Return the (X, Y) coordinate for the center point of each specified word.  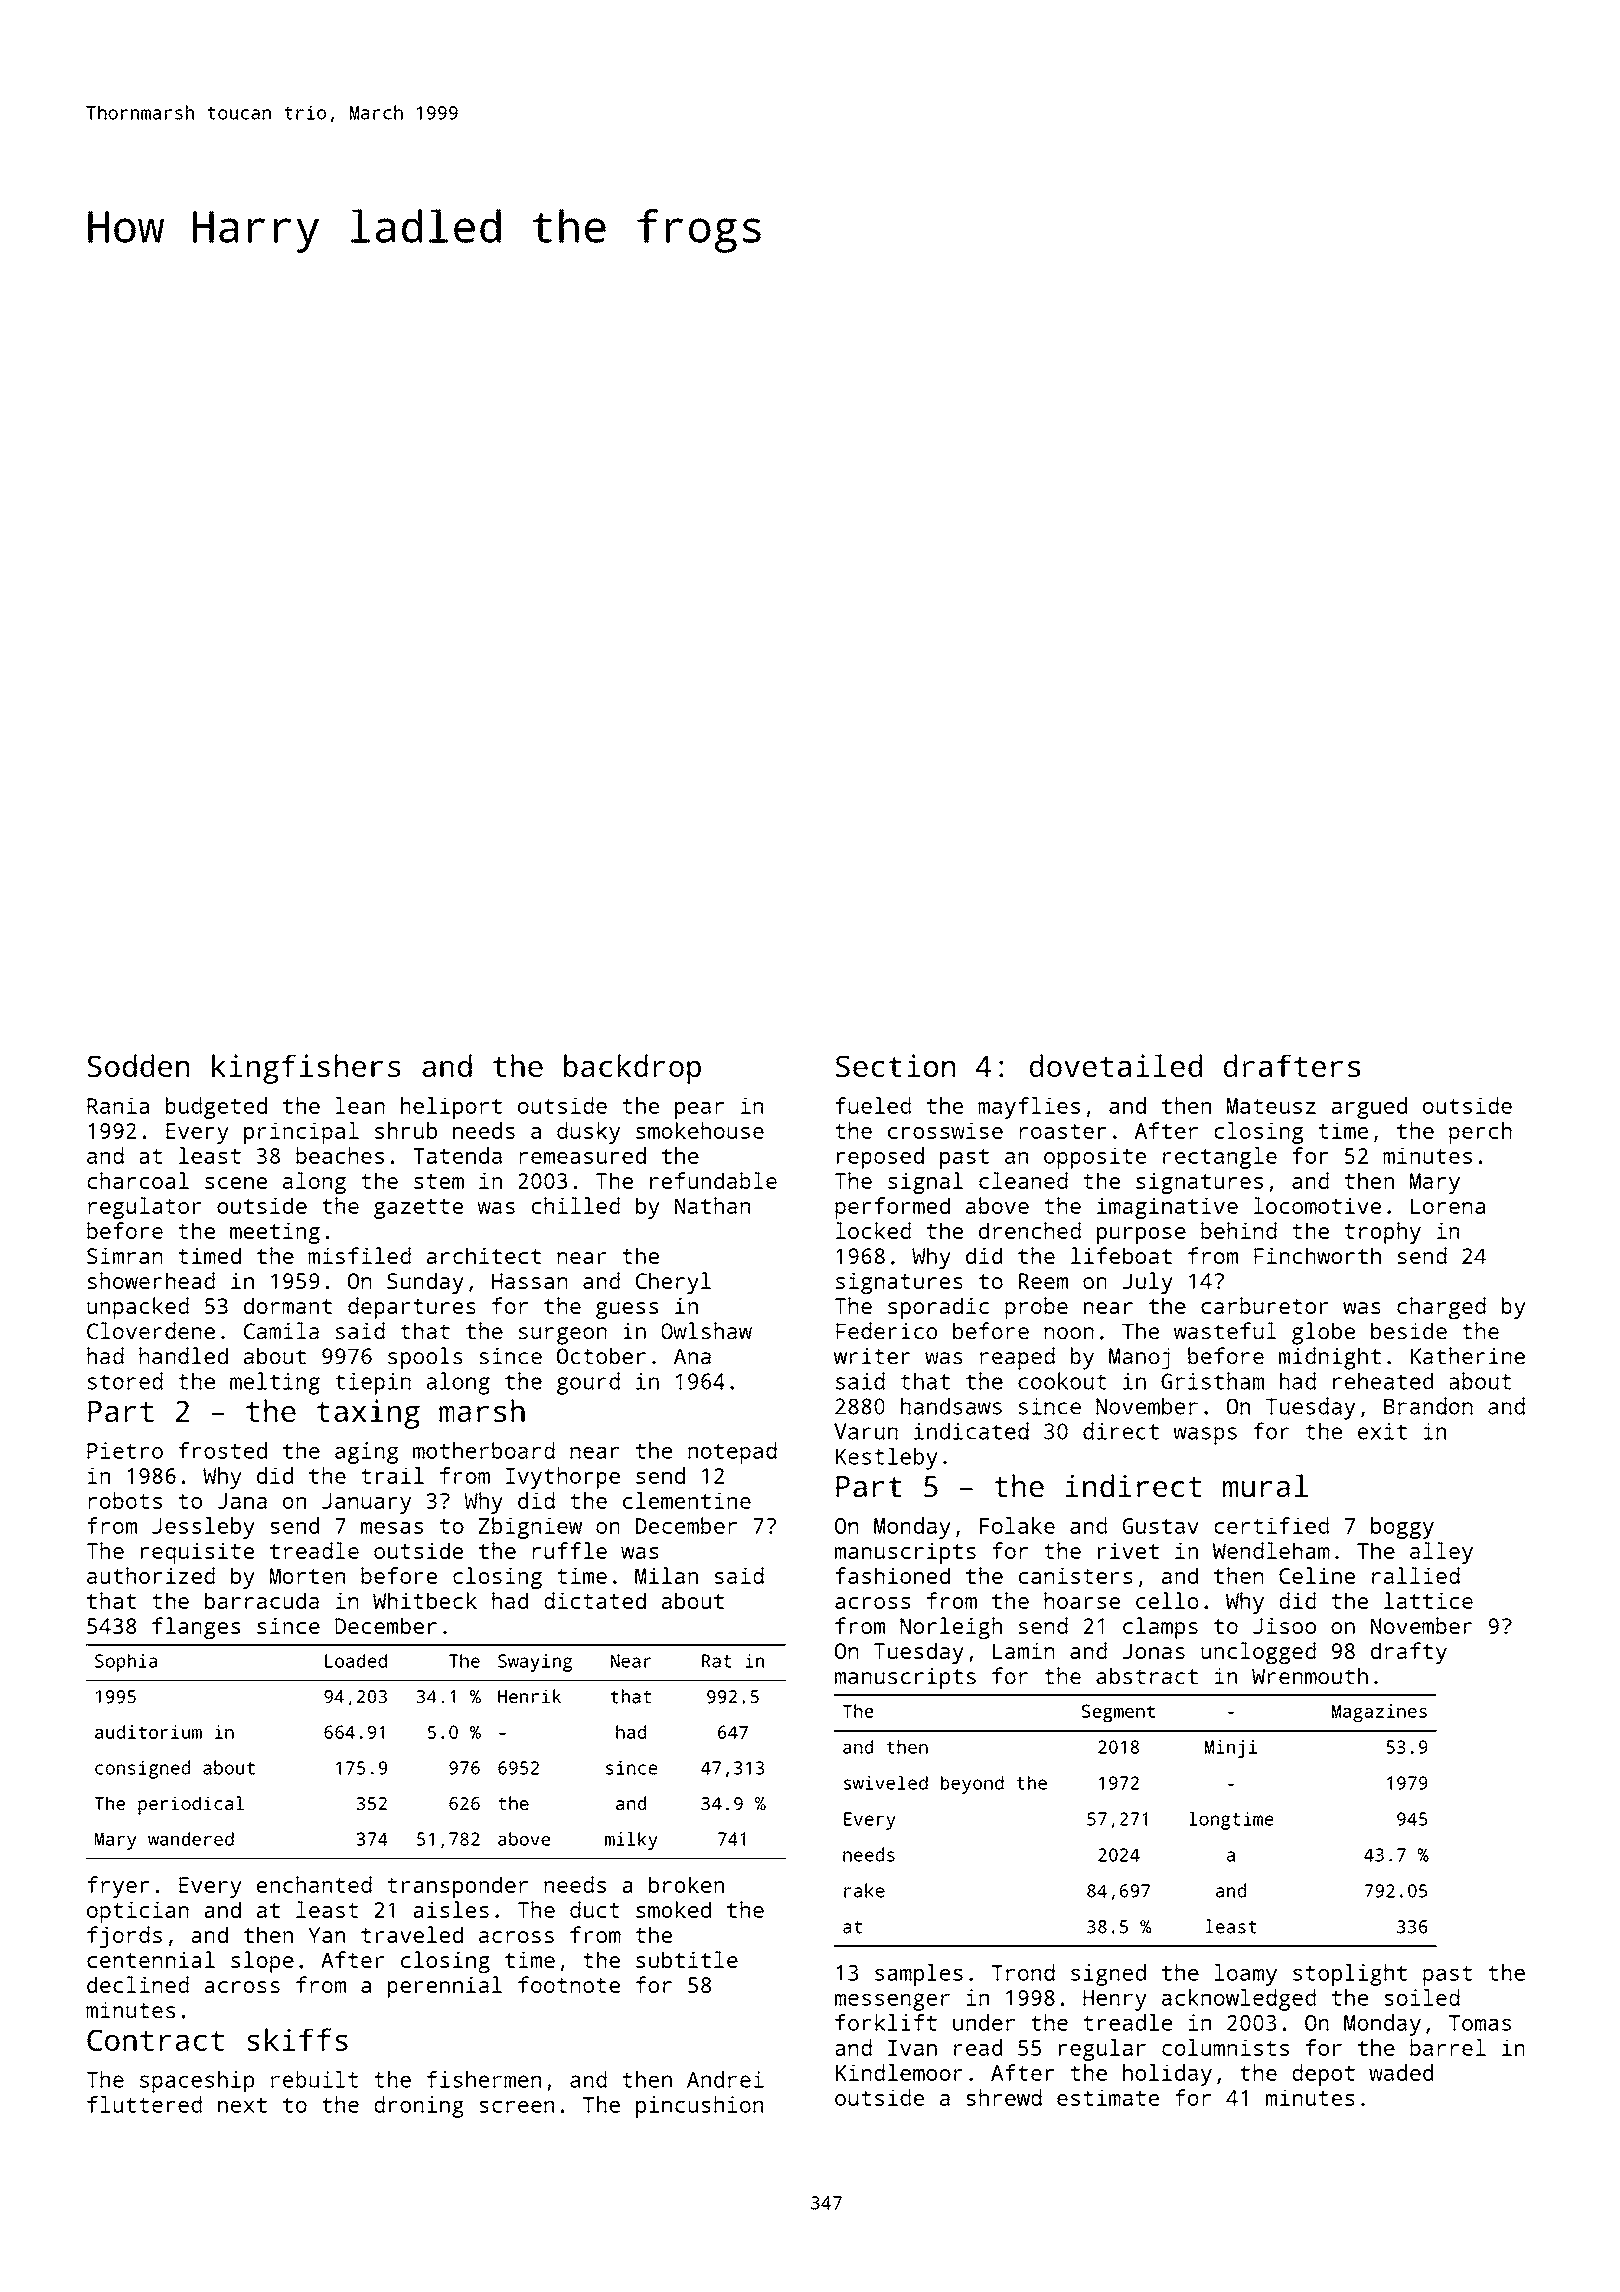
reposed (880, 1158)
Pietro (125, 1450)
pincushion (699, 2107)
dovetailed (1116, 1065)
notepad (732, 1453)
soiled (1422, 1997)
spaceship (197, 2082)
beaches (340, 1155)
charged (1441, 1308)
